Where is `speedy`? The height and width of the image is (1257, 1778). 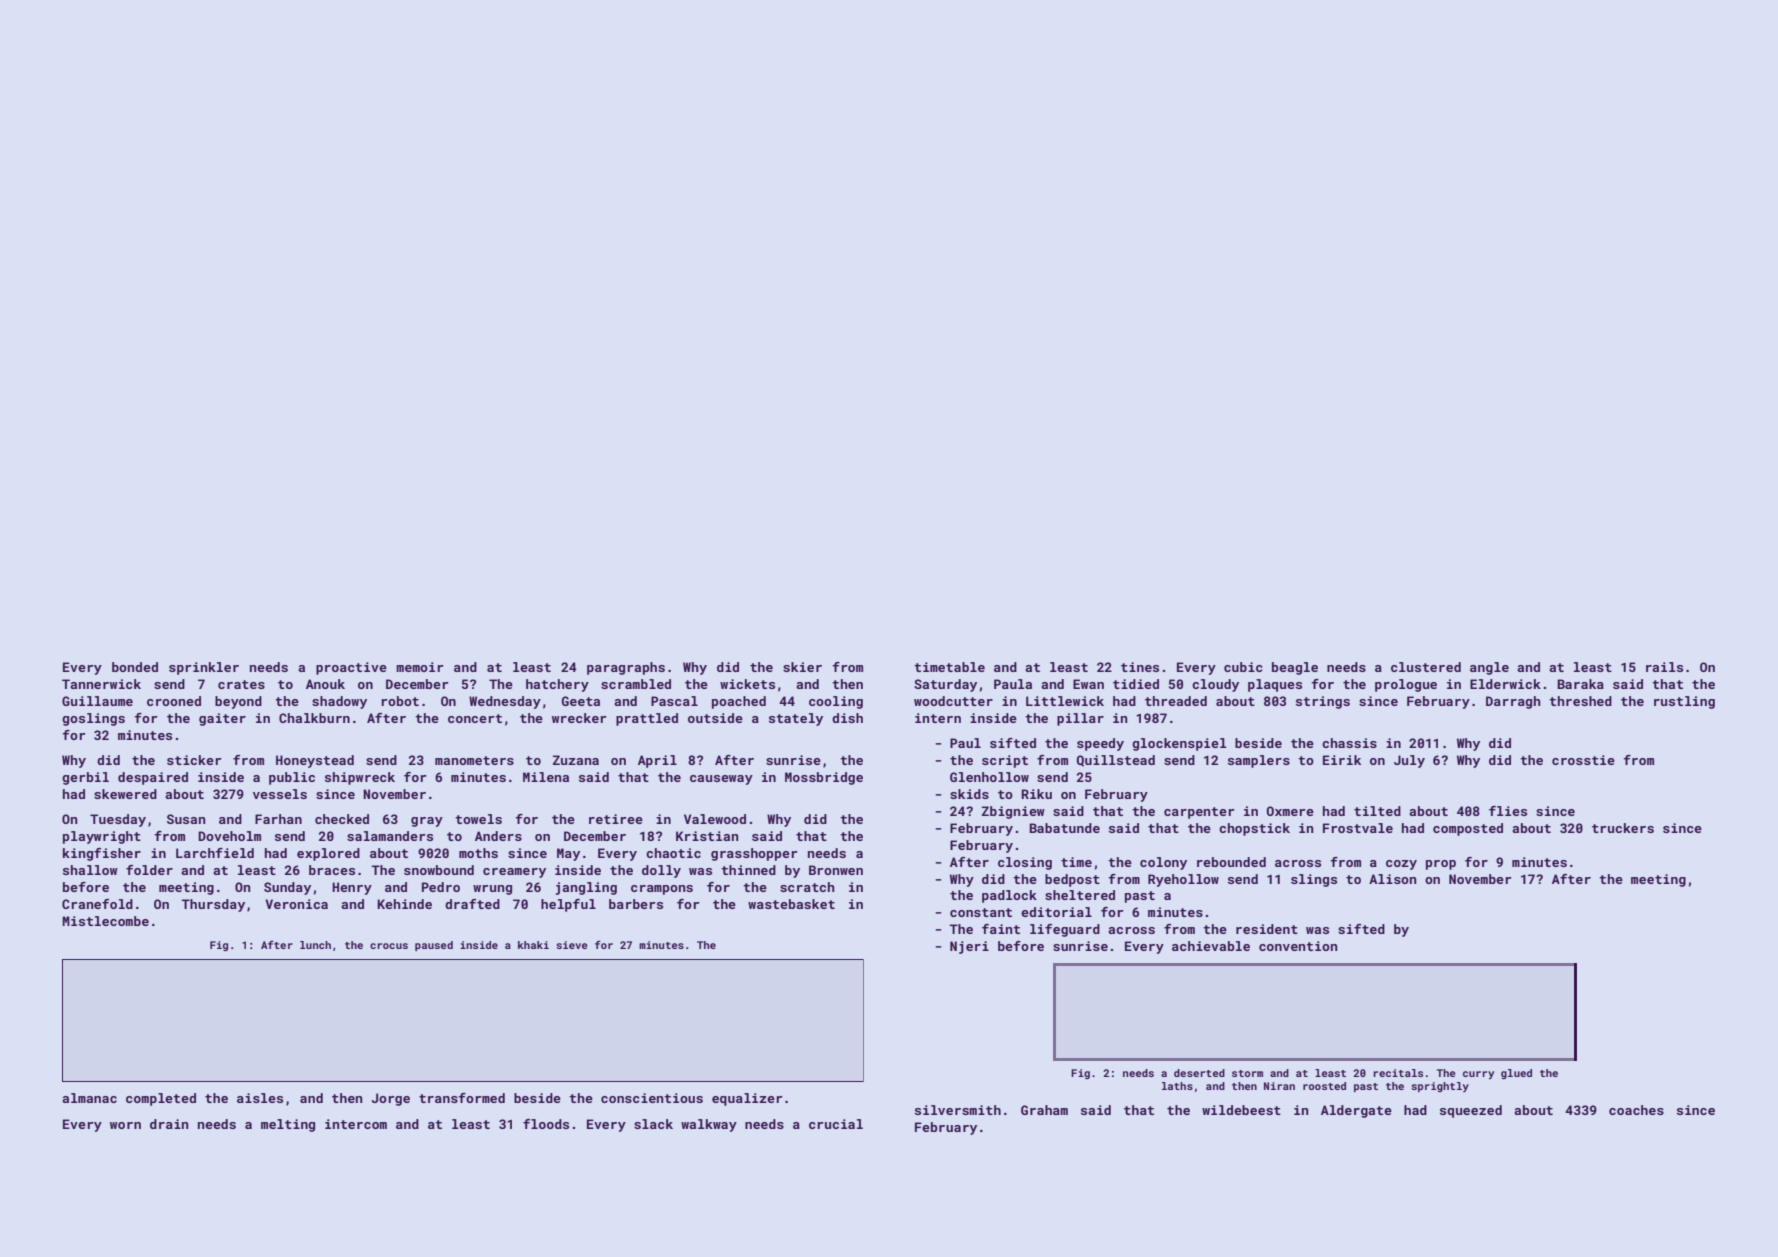
speedy is located at coordinates (1100, 744).
